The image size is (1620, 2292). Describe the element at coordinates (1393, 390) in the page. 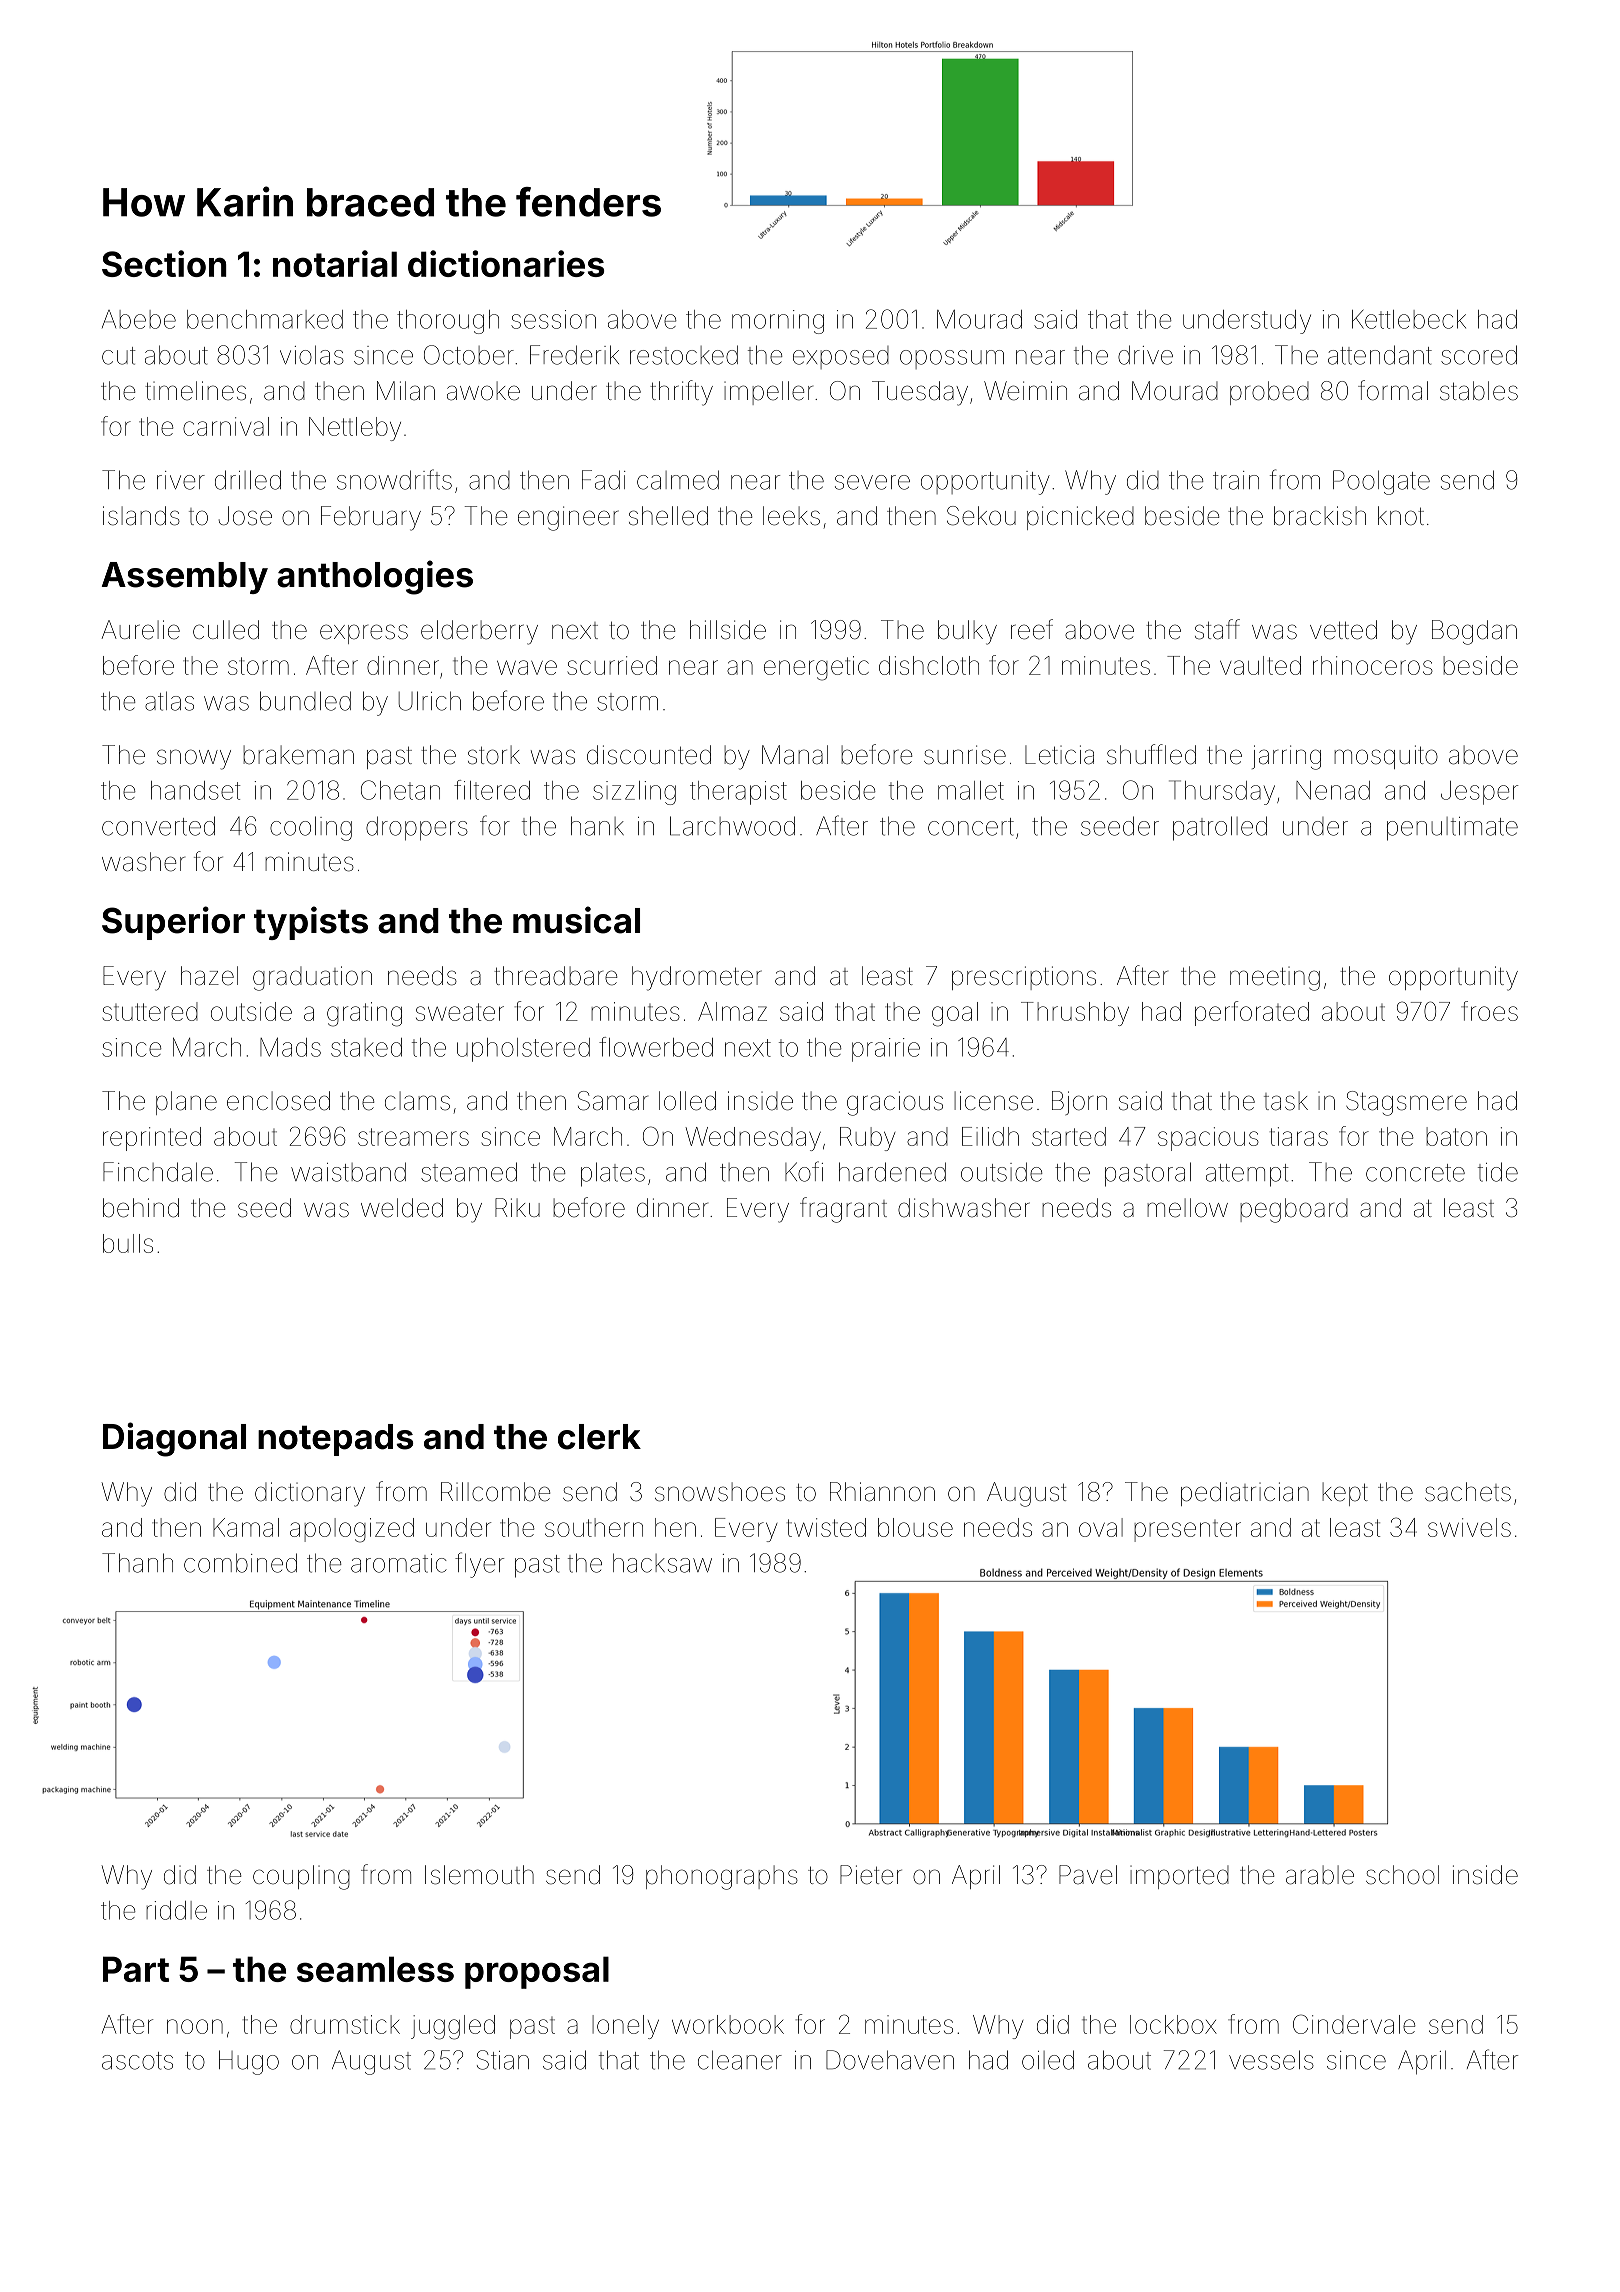

I see `formal` at that location.
